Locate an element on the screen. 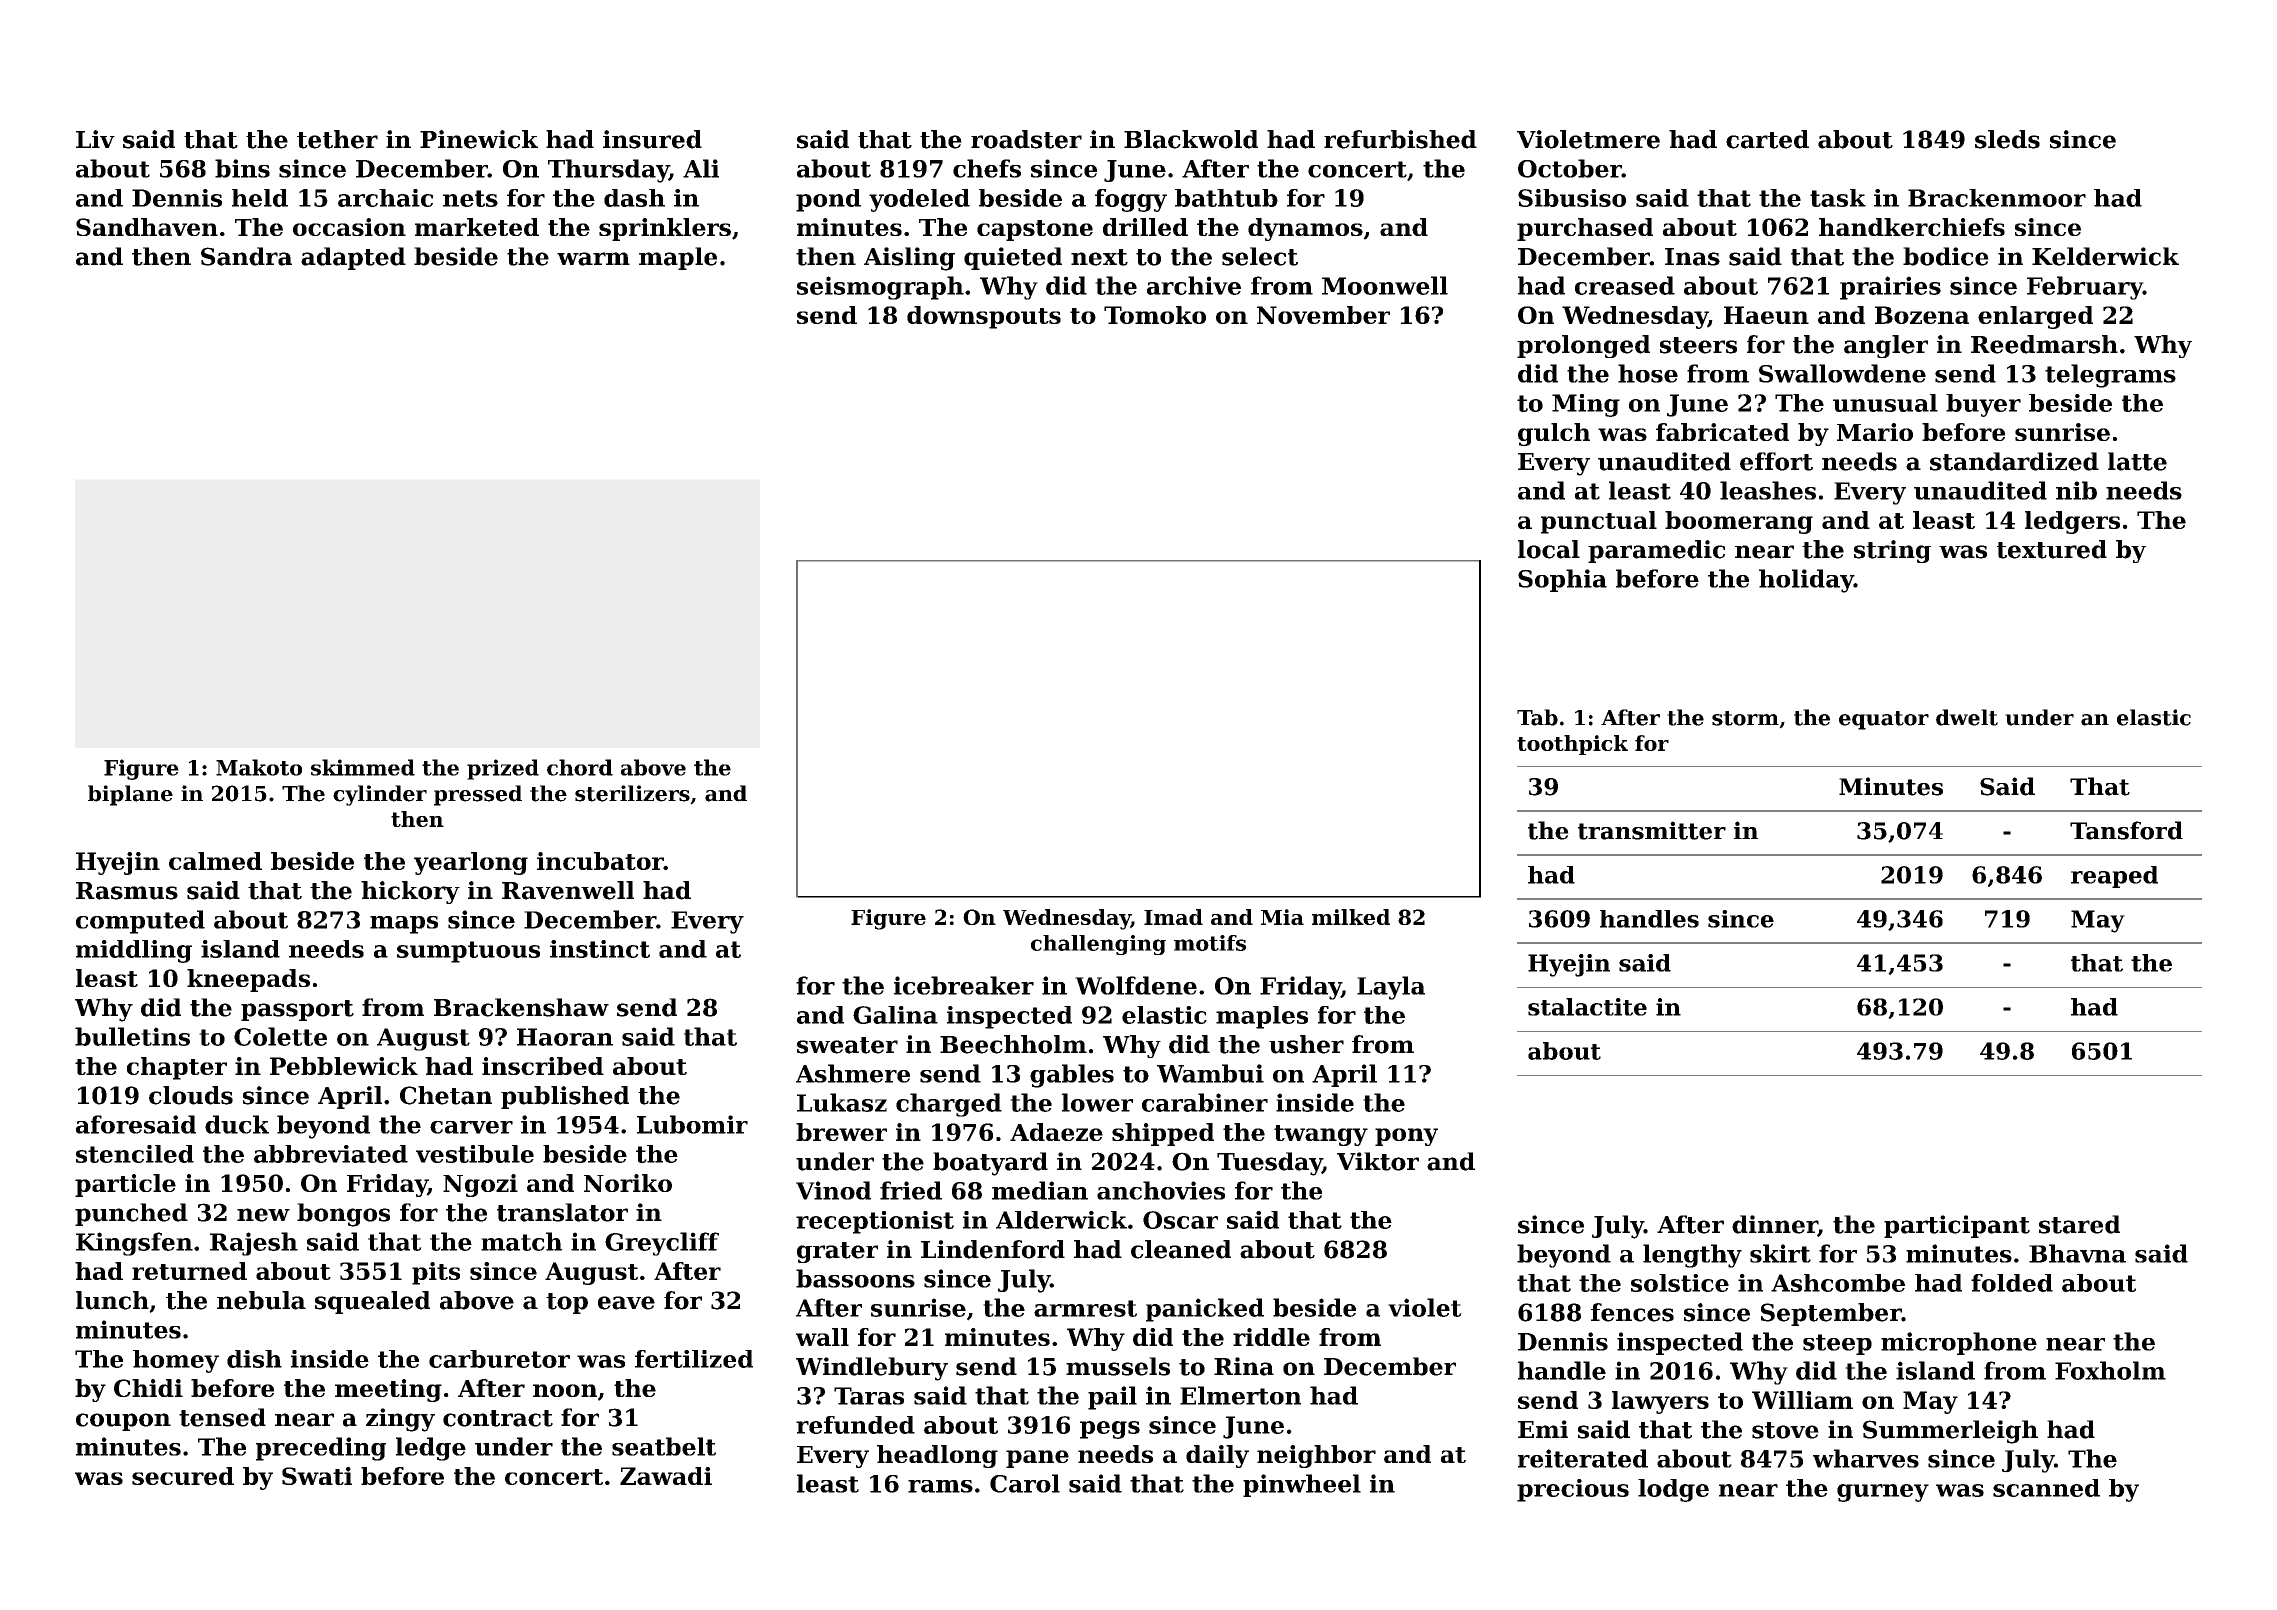  Swati is located at coordinates (317, 1476).
